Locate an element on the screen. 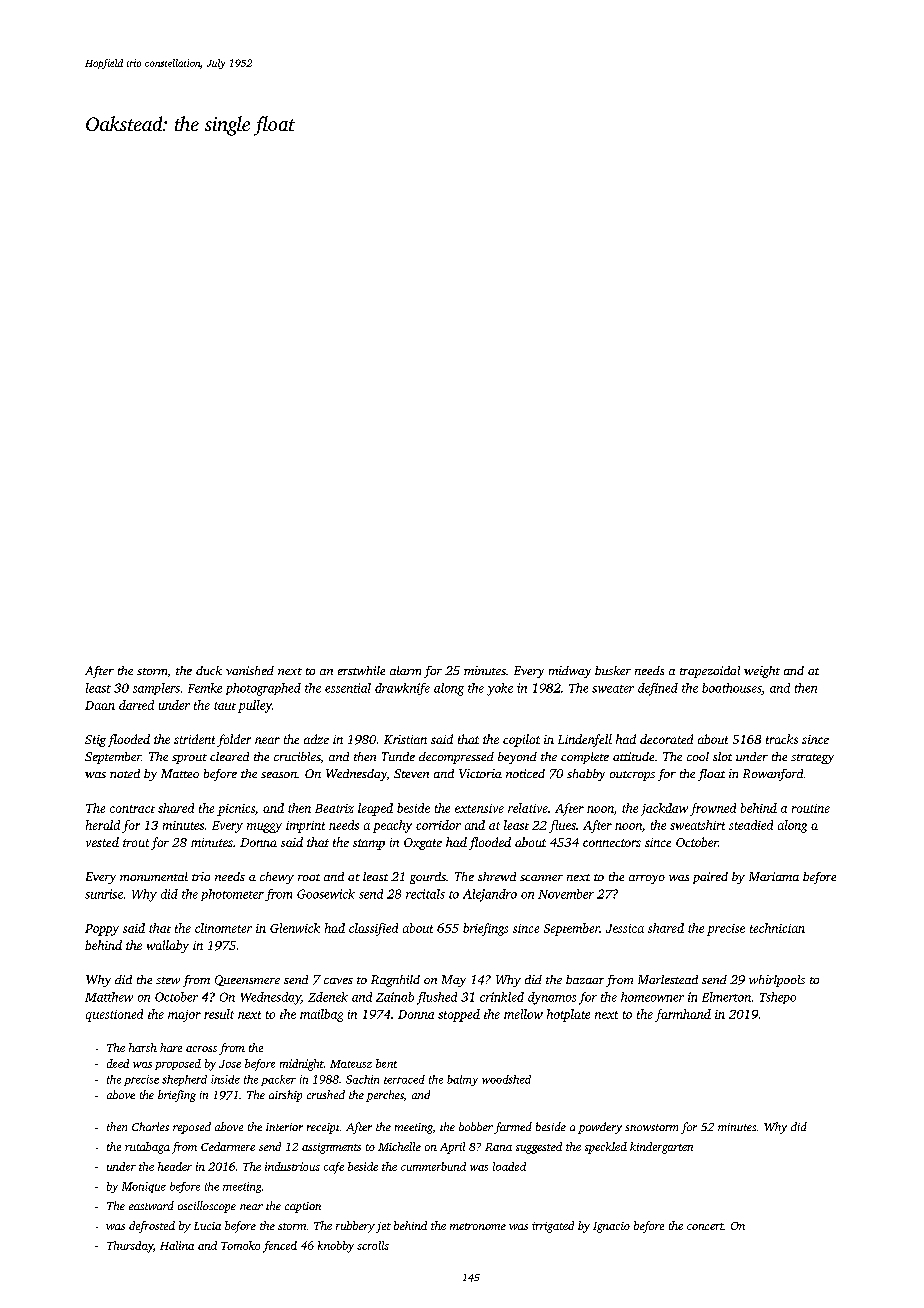  decorated is located at coordinates (666, 739).
